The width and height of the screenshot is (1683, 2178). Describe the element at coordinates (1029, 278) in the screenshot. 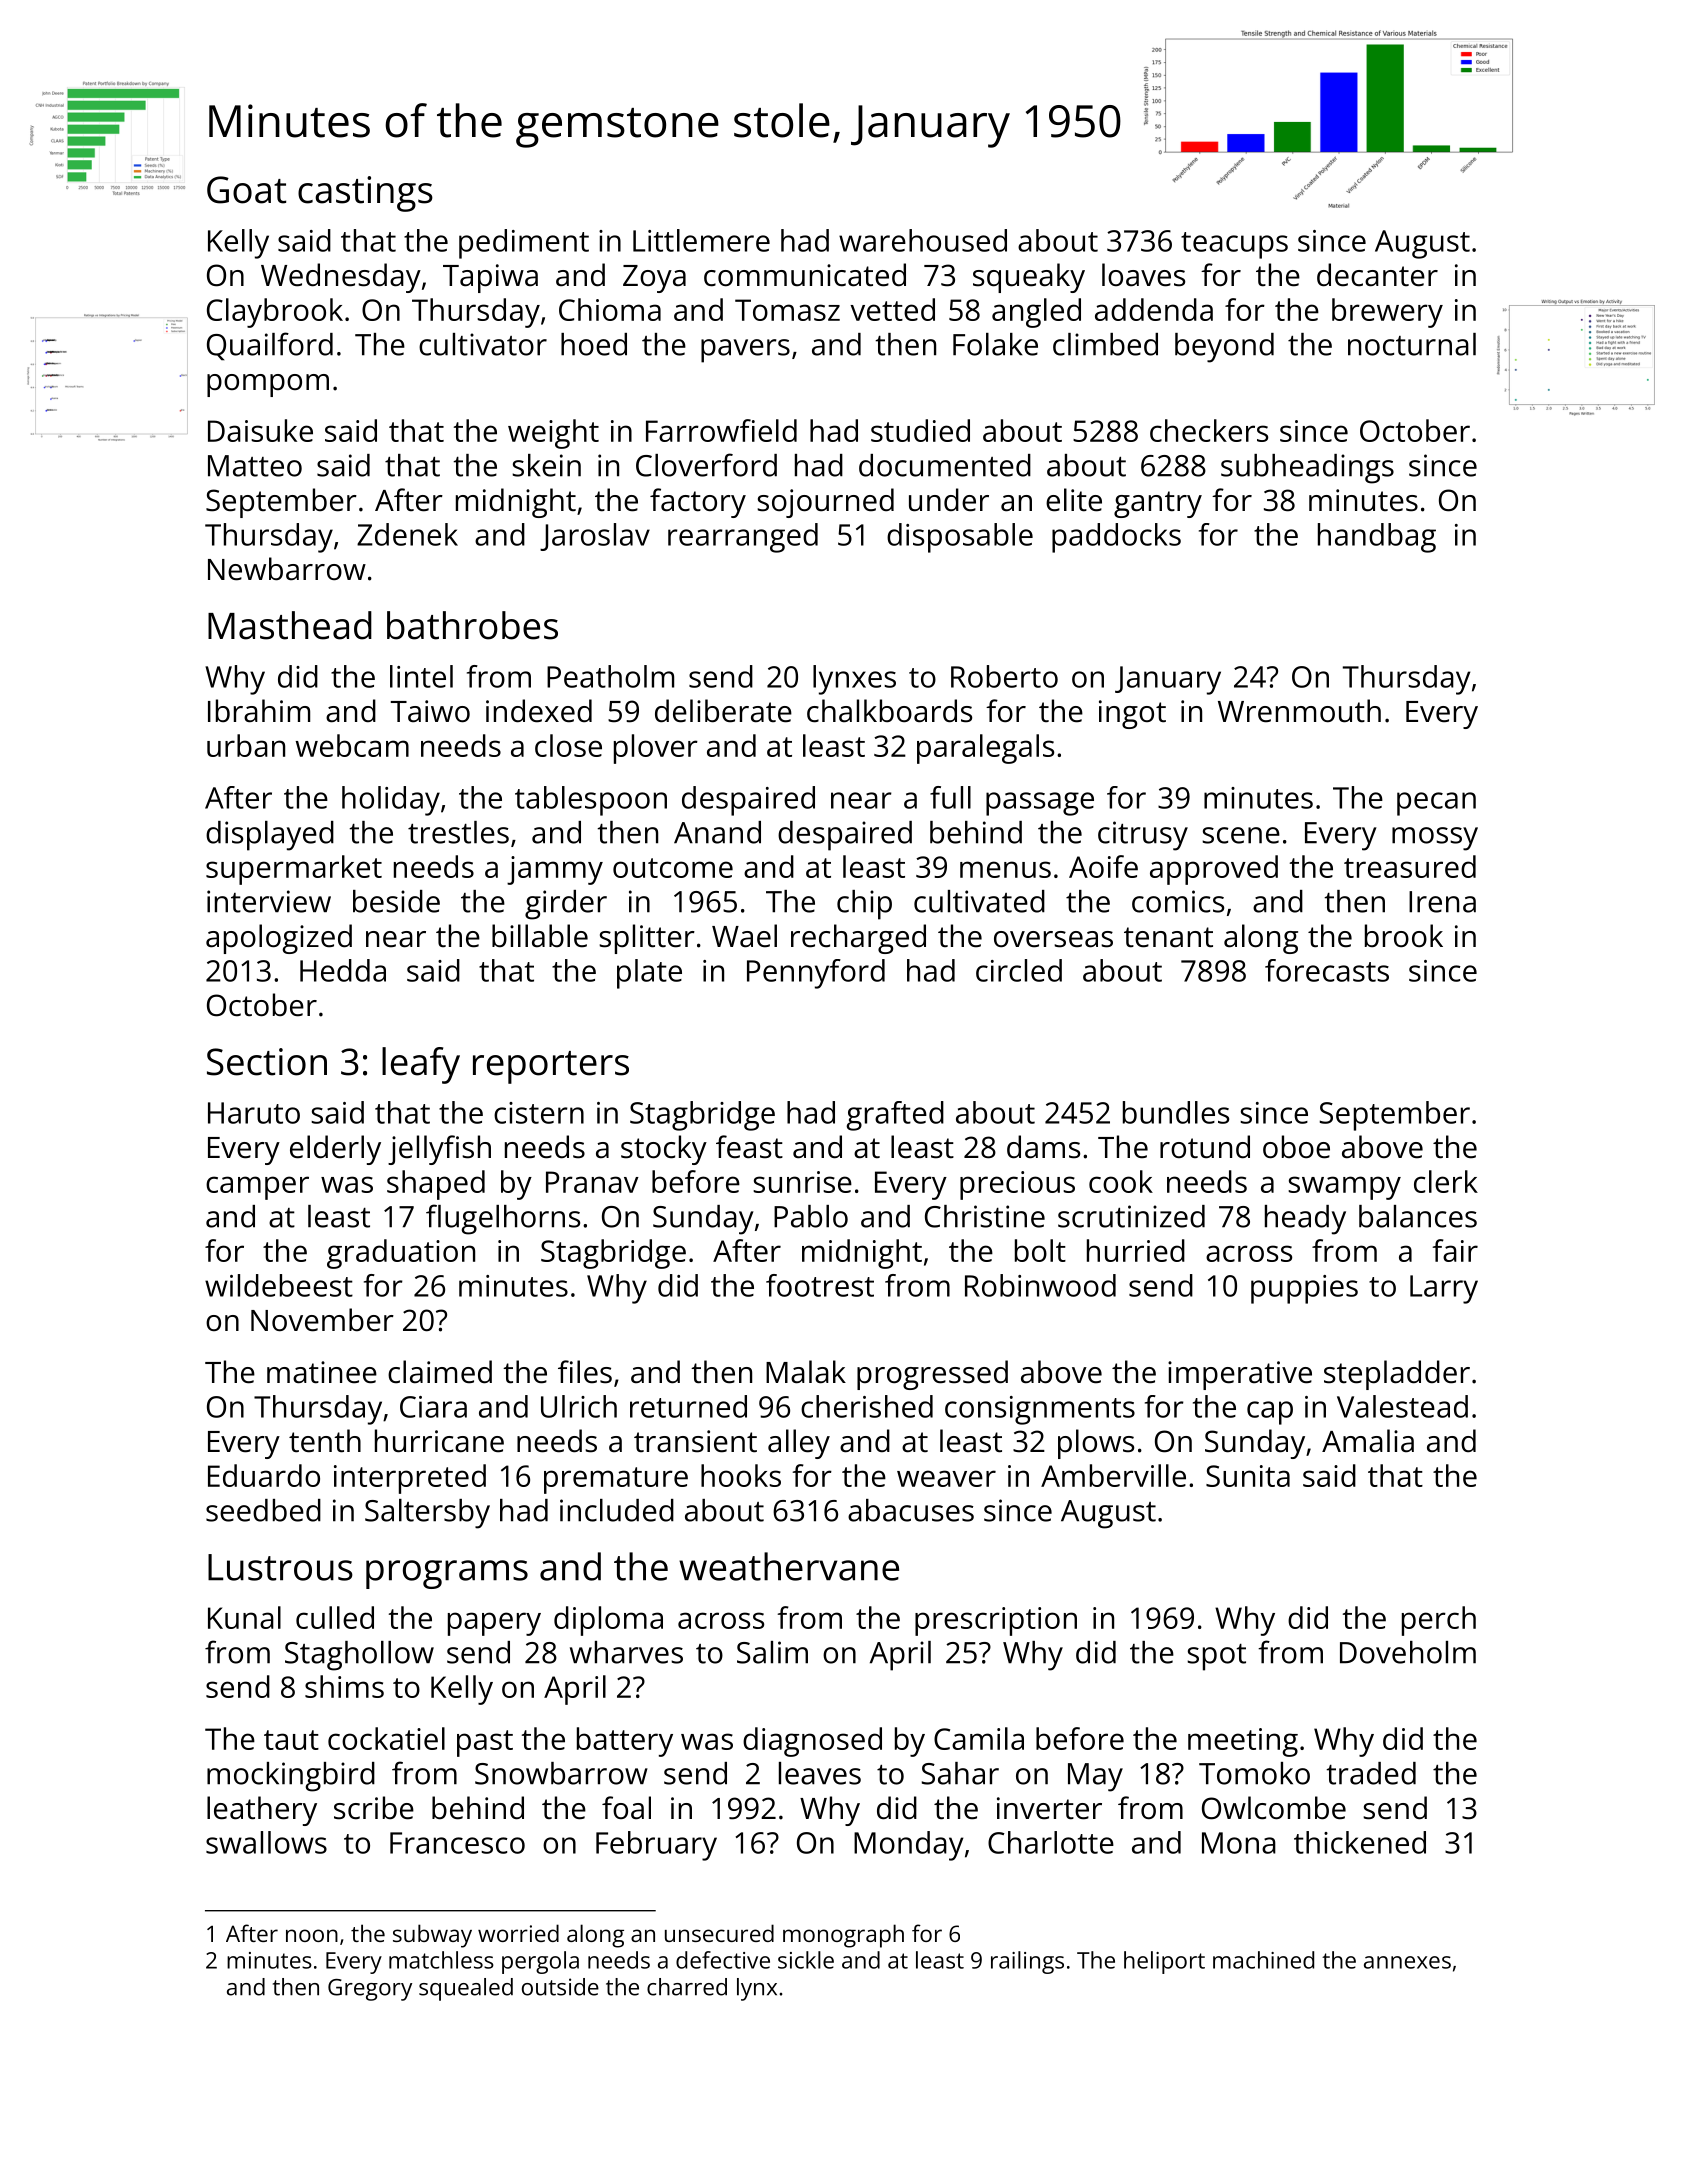

I see `squeaky` at that location.
